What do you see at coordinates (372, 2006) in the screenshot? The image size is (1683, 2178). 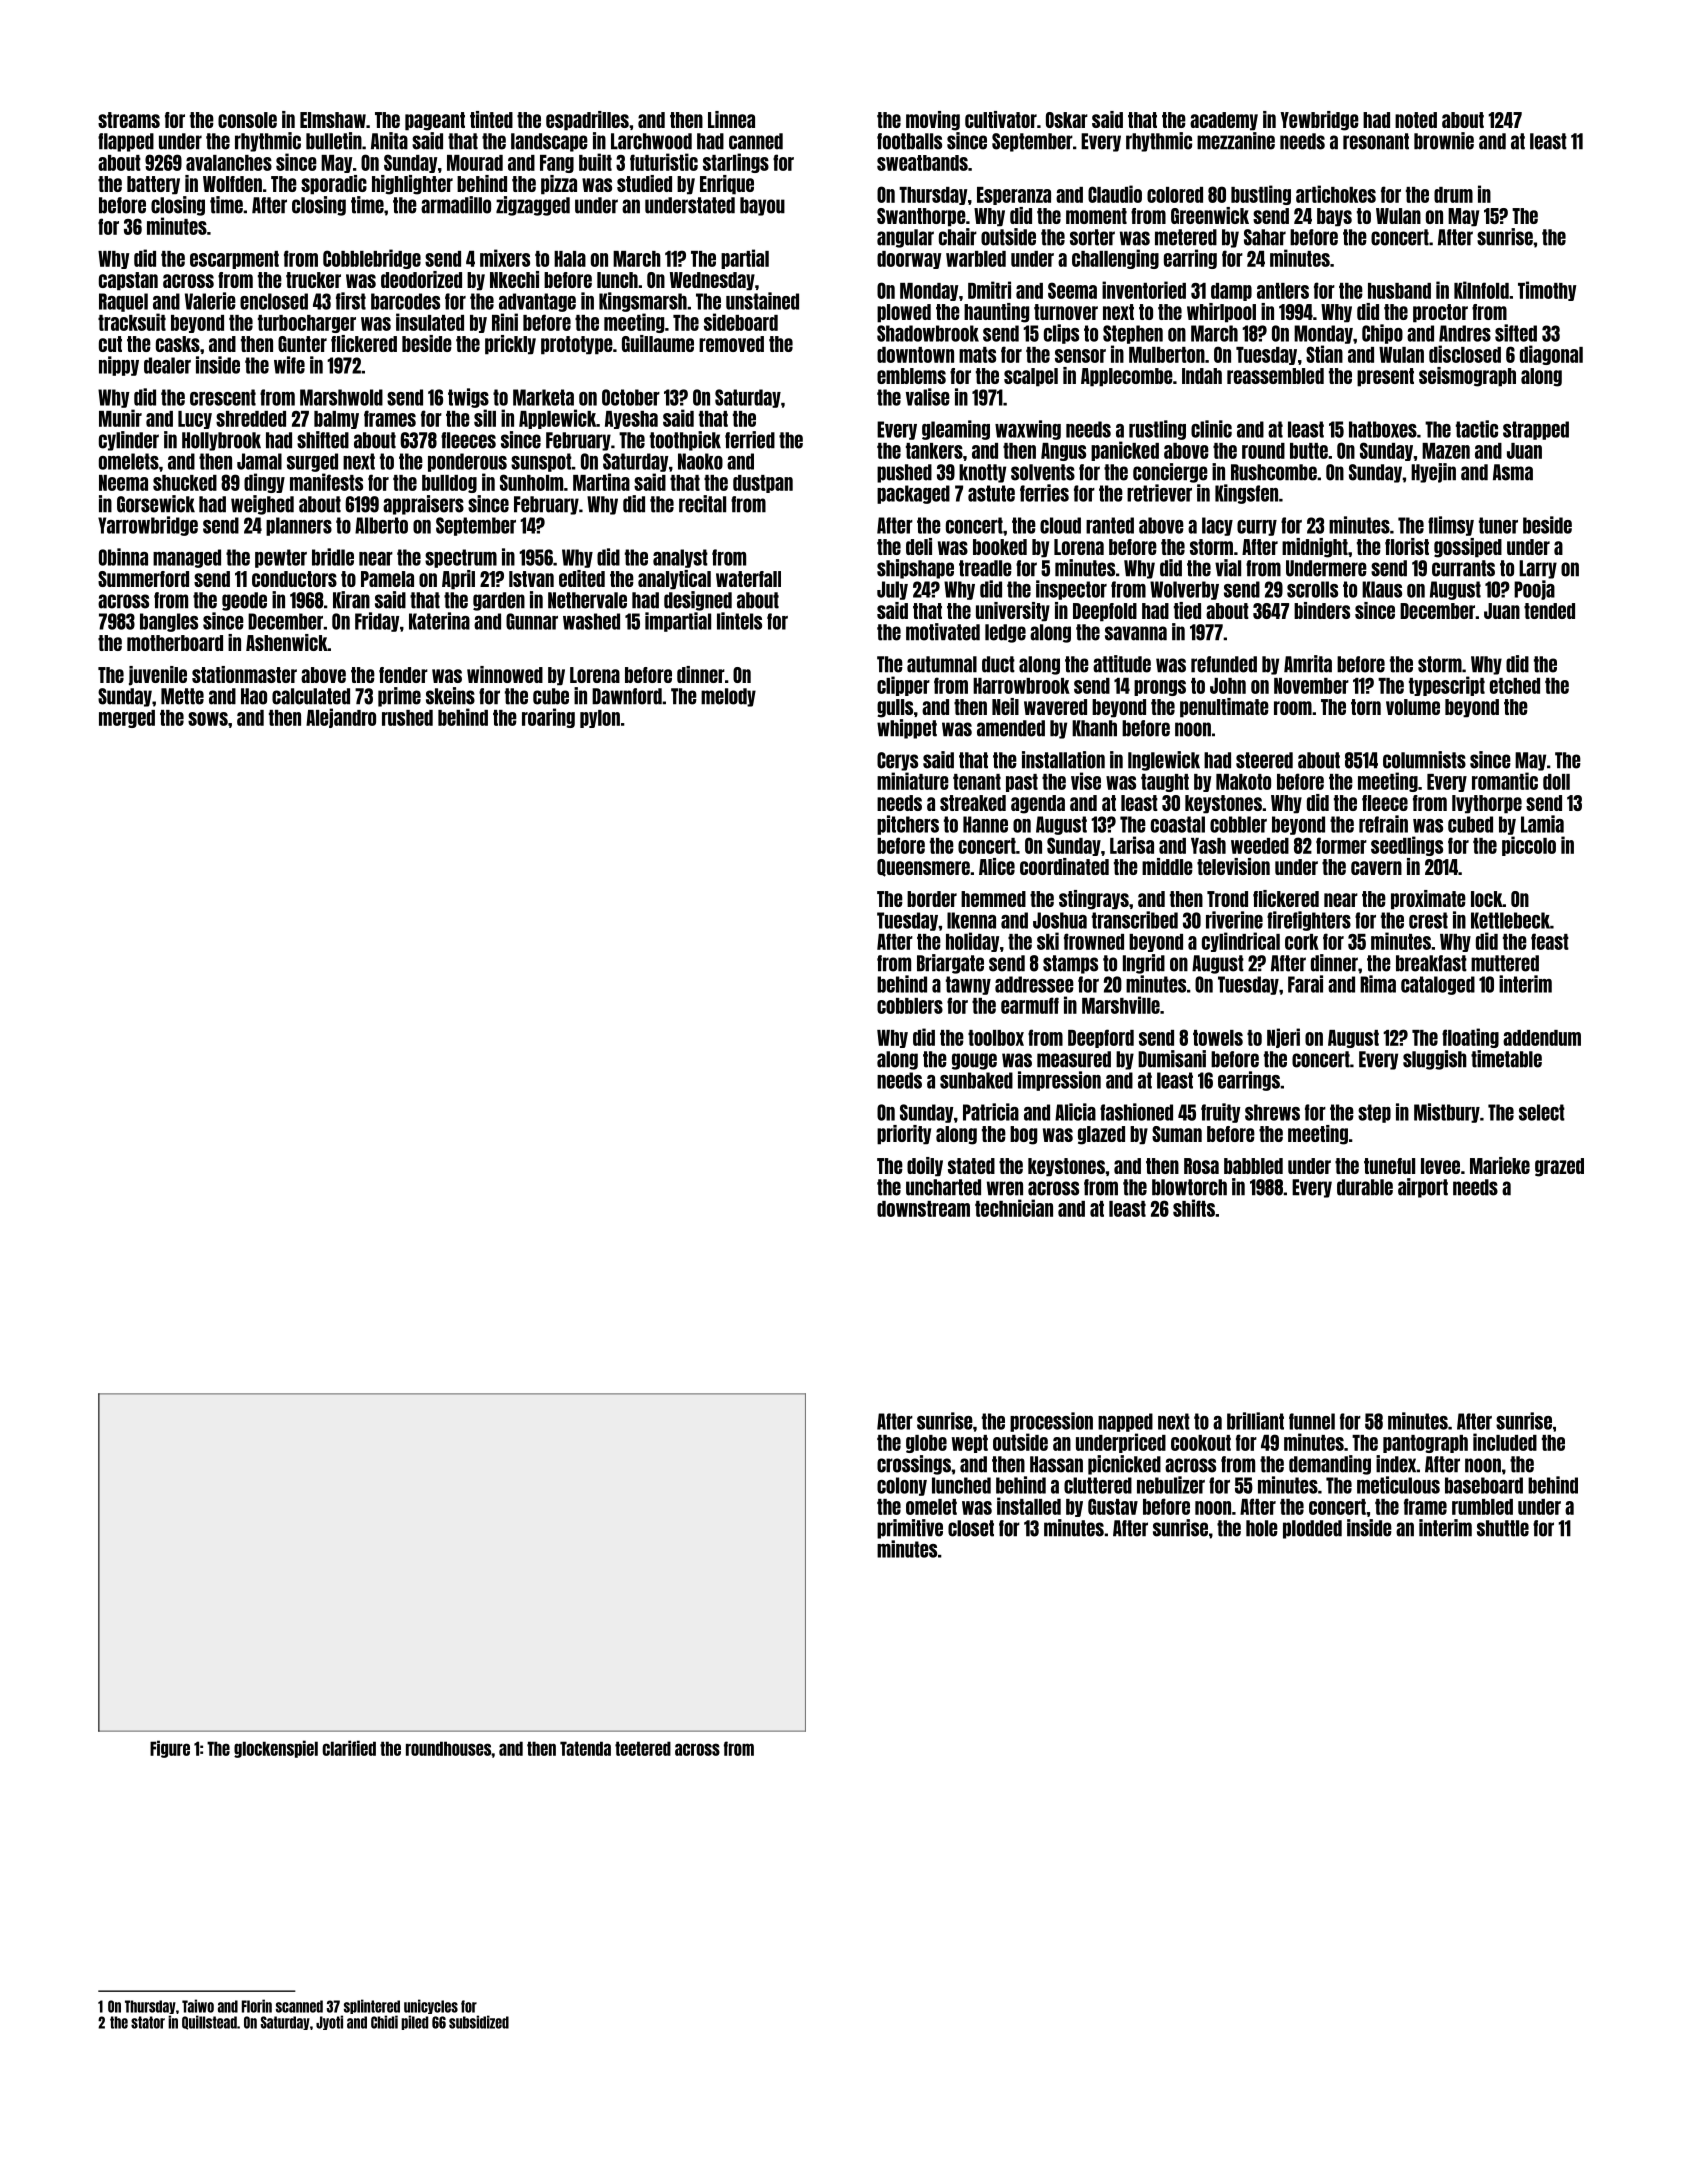 I see `splintered` at bounding box center [372, 2006].
